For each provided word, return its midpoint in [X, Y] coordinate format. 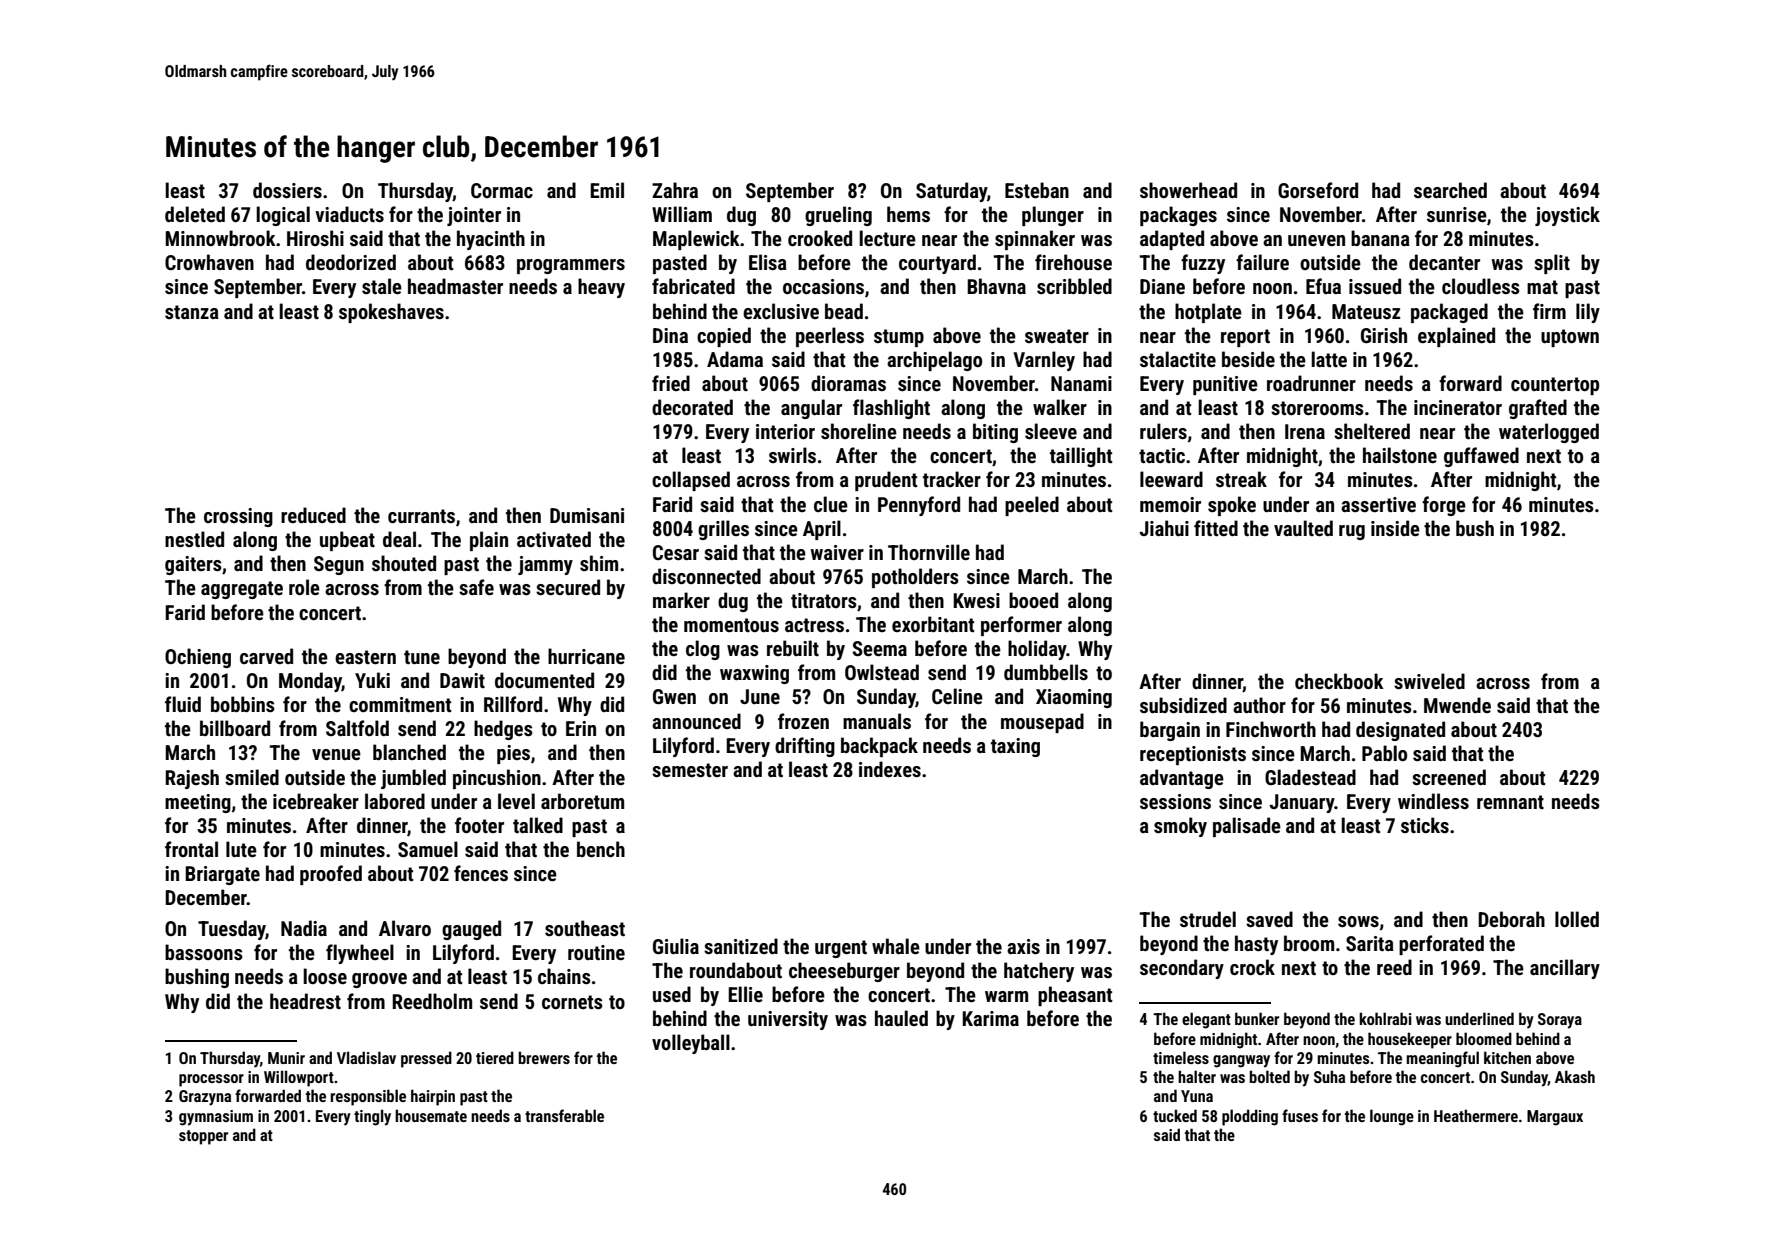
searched [1450, 190]
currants [421, 516]
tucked [1175, 1115]
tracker [952, 479]
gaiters [193, 565]
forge [1444, 506]
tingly [372, 1117]
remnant [1510, 802]
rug [1352, 532]
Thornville [929, 552]
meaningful [1442, 1059]
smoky [1180, 827]
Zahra [675, 190]
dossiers [287, 190]
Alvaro [405, 928]
